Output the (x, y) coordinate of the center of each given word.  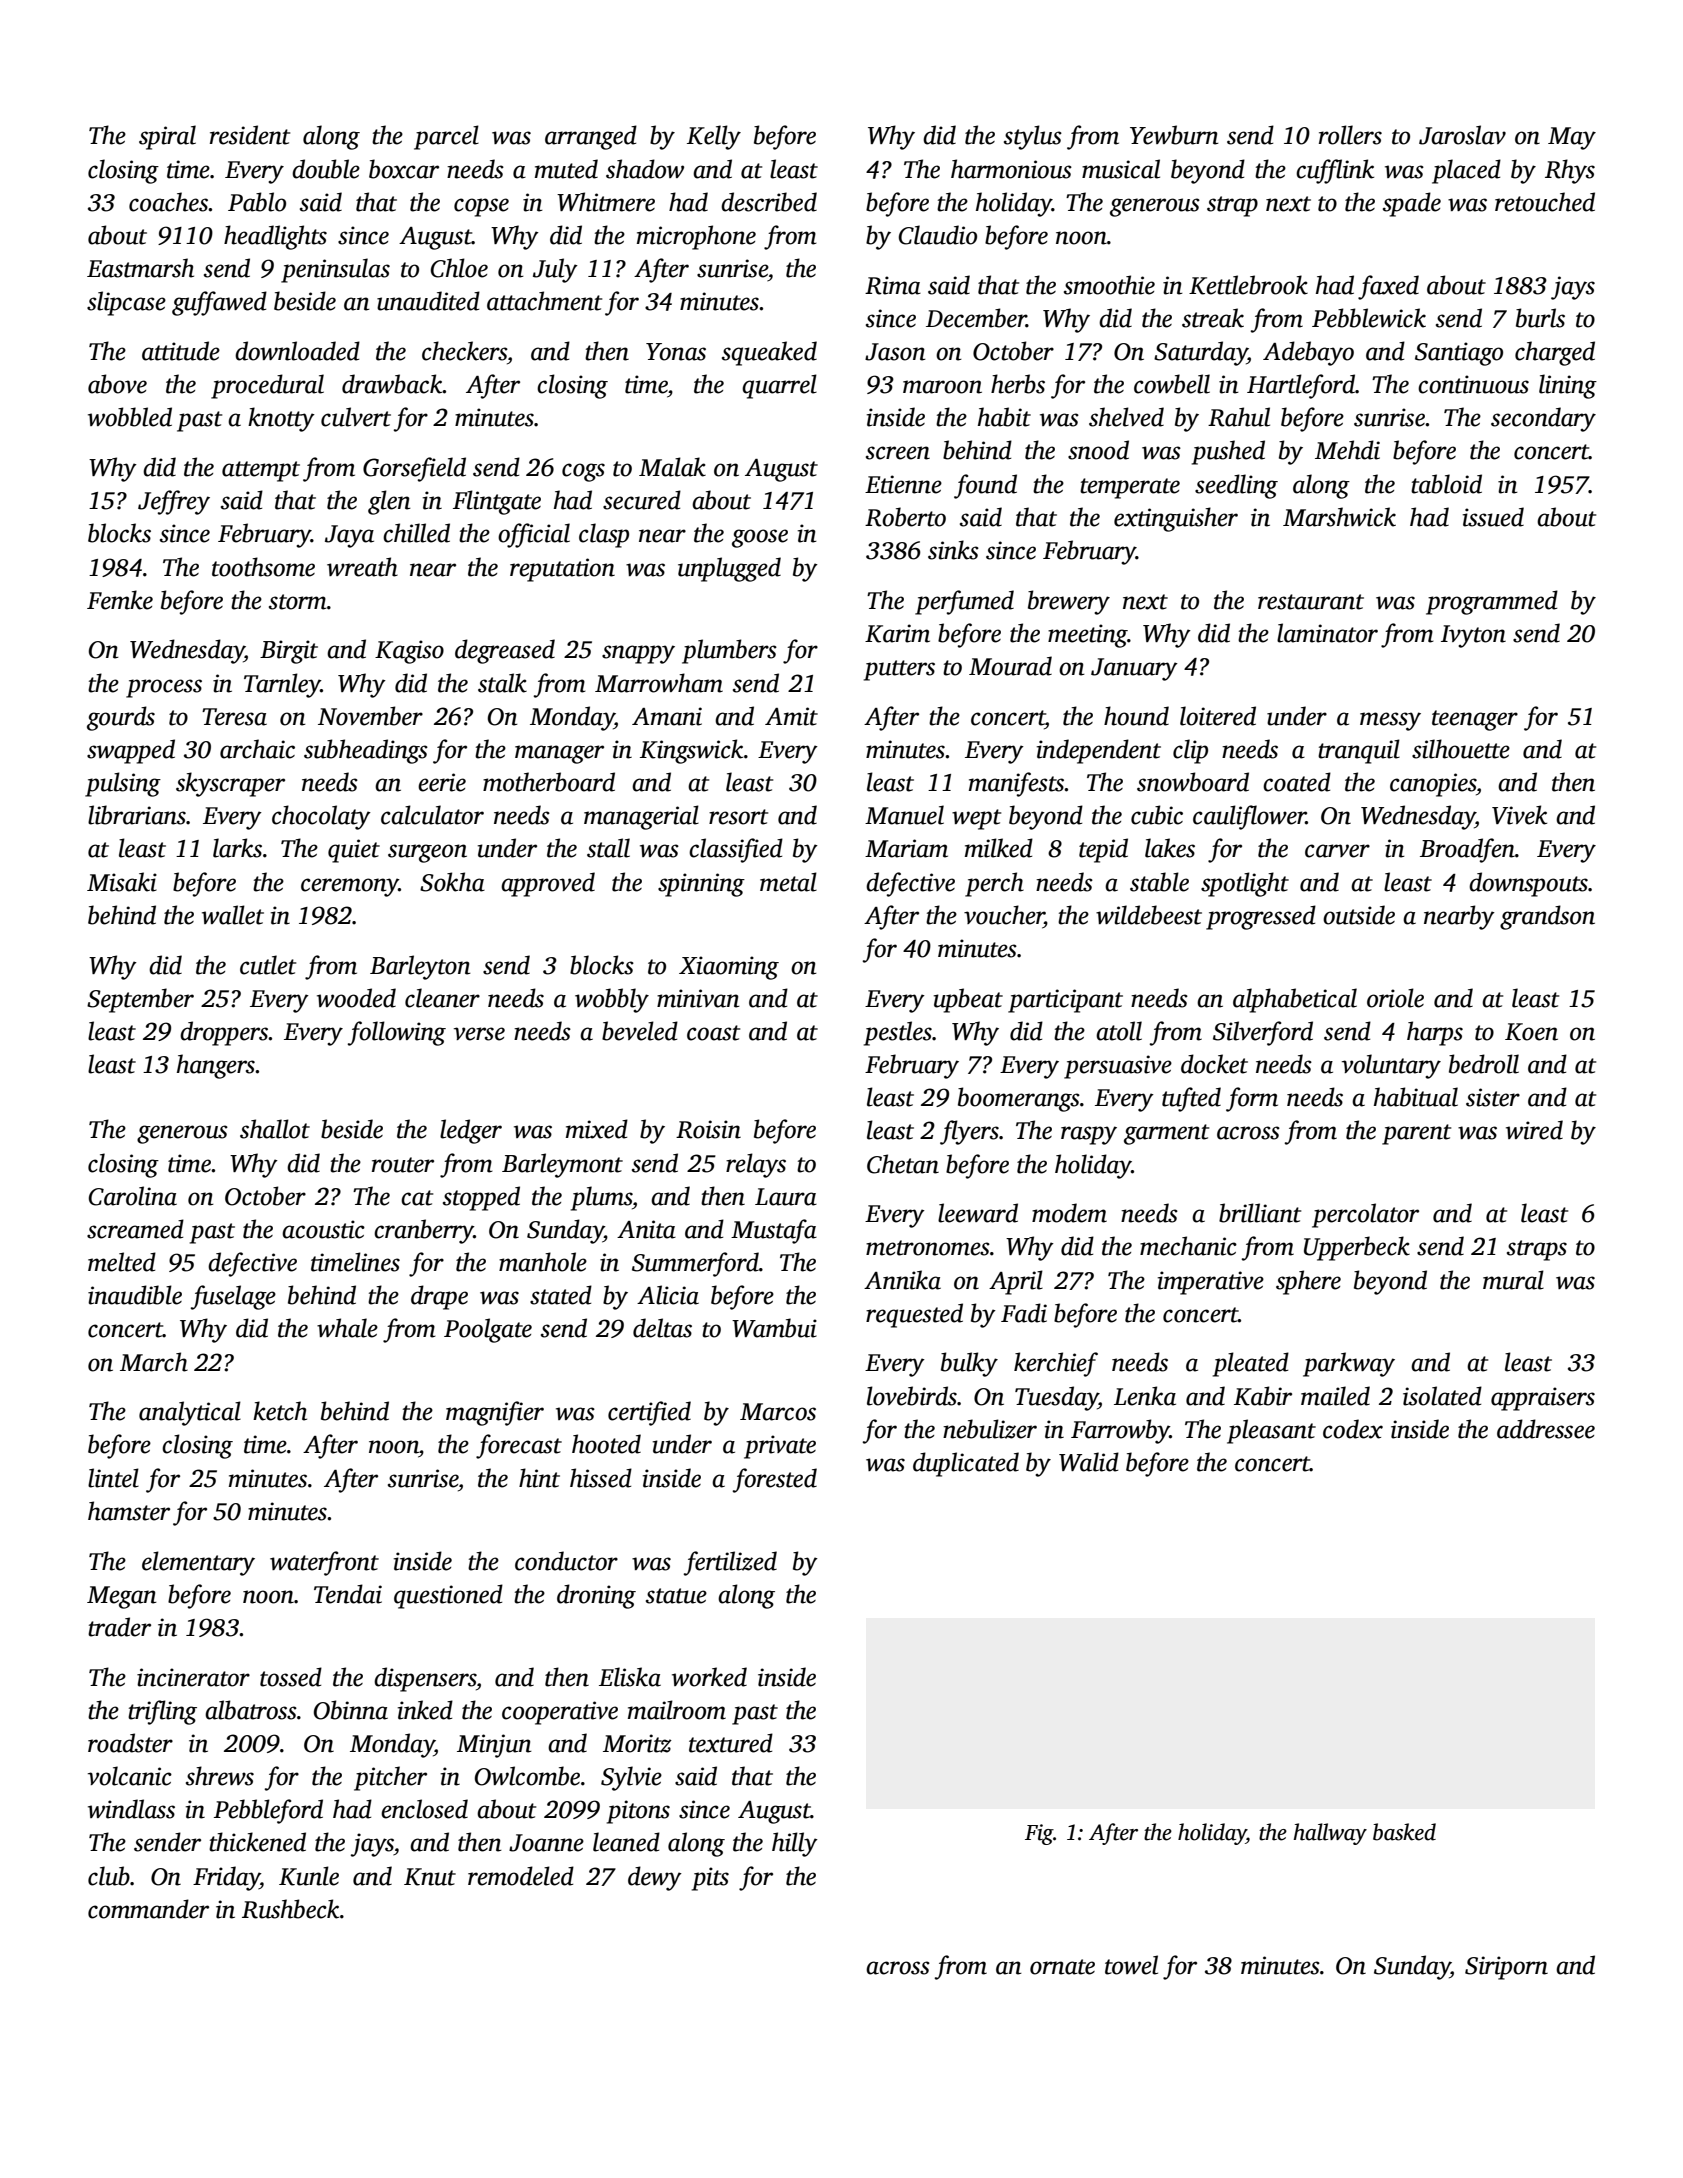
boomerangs (1019, 1099)
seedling (1236, 486)
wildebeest (1149, 915)
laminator (1327, 633)
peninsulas (335, 270)
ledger (471, 1131)
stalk (502, 683)
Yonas (676, 352)
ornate (1062, 1967)
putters (899, 670)
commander (148, 1909)
